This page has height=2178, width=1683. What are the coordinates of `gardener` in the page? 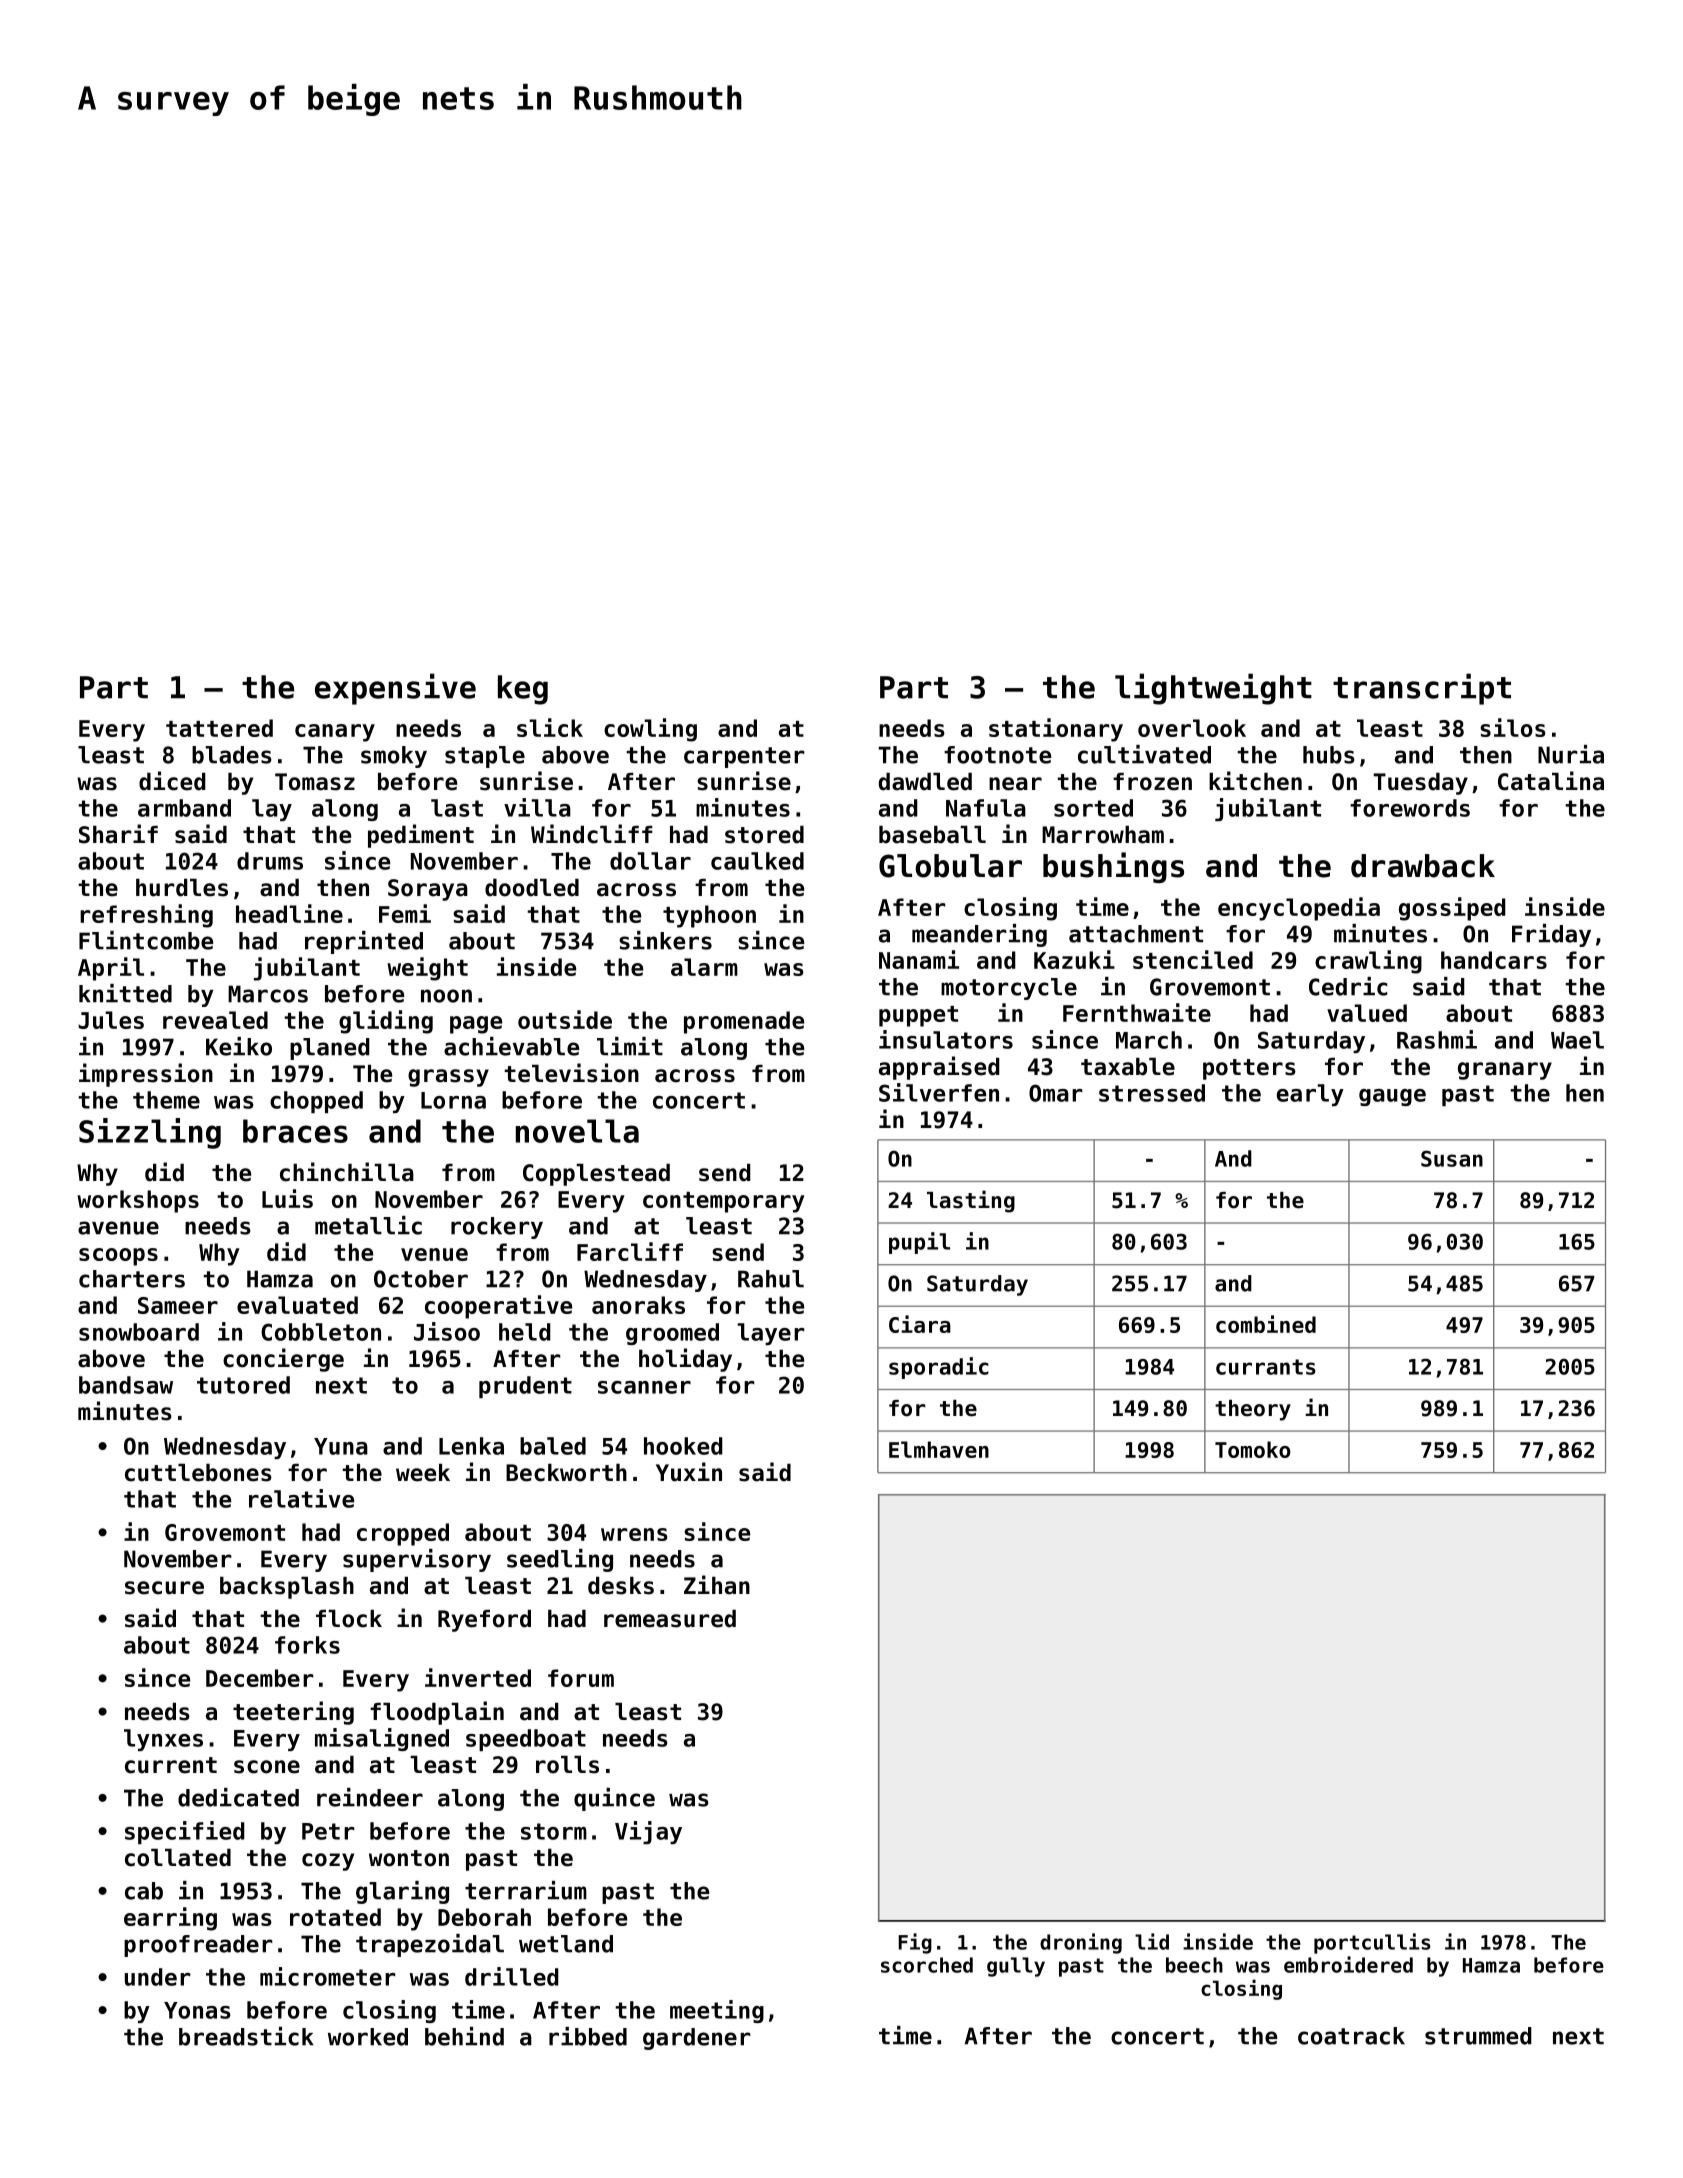 It's located at (697, 2039).
